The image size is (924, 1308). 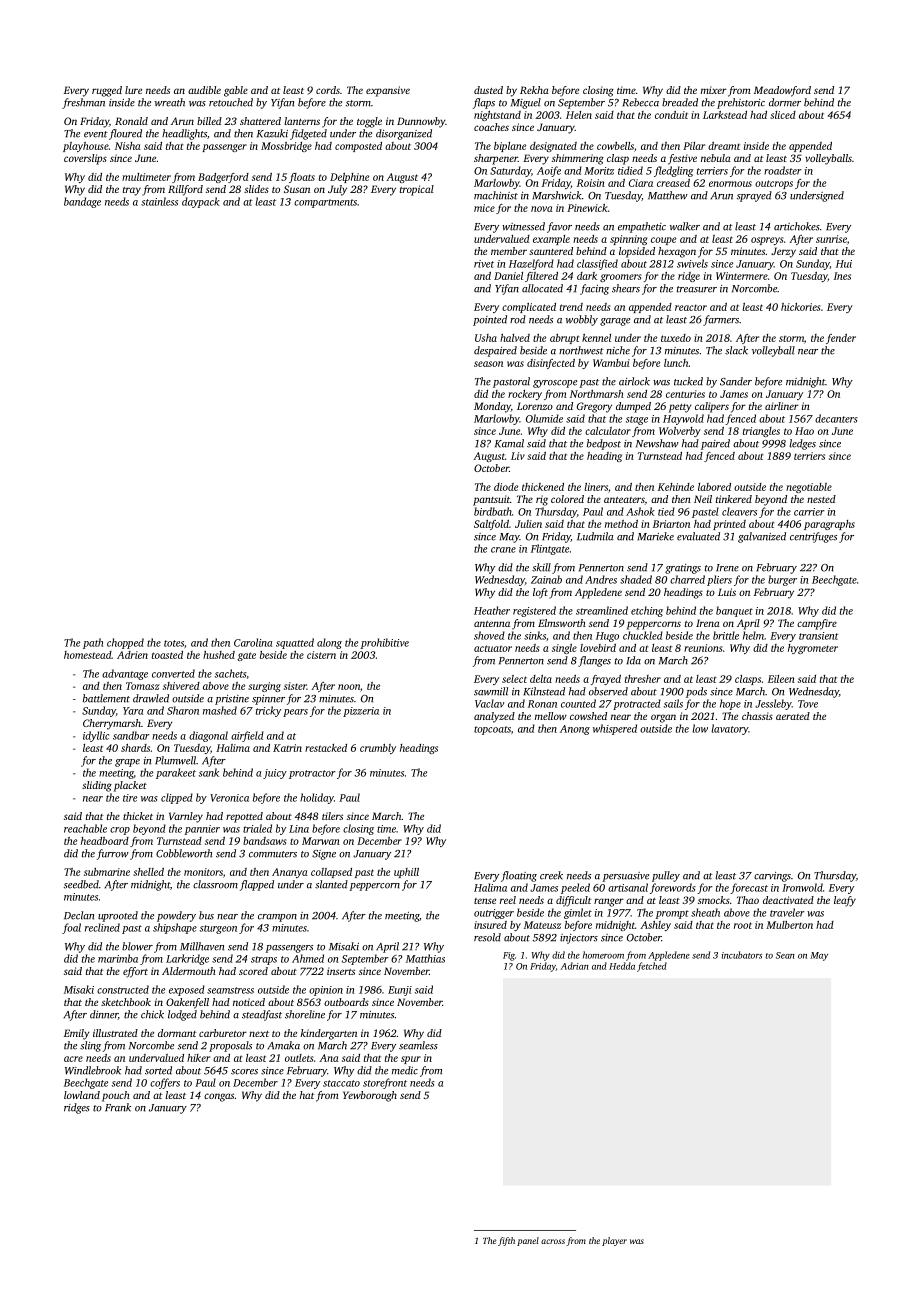 I want to click on Adrian, so click(x=575, y=966).
